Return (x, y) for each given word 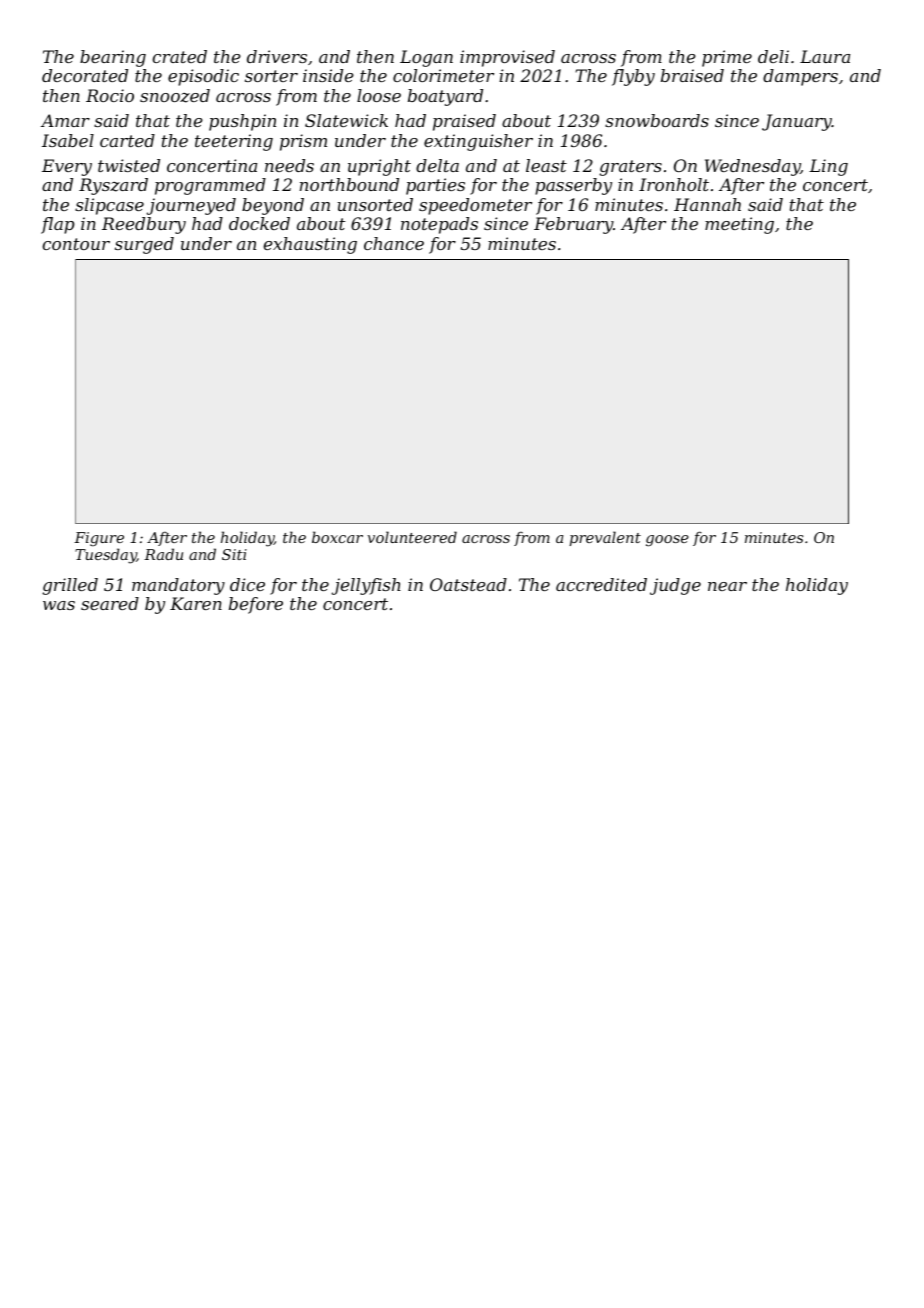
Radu (163, 554)
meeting (739, 225)
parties (435, 186)
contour (76, 244)
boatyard (445, 97)
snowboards (657, 120)
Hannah (707, 204)
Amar (65, 120)
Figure (99, 539)
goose (667, 541)
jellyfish (366, 586)
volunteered (412, 537)
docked (259, 223)
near (727, 586)
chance (394, 243)
